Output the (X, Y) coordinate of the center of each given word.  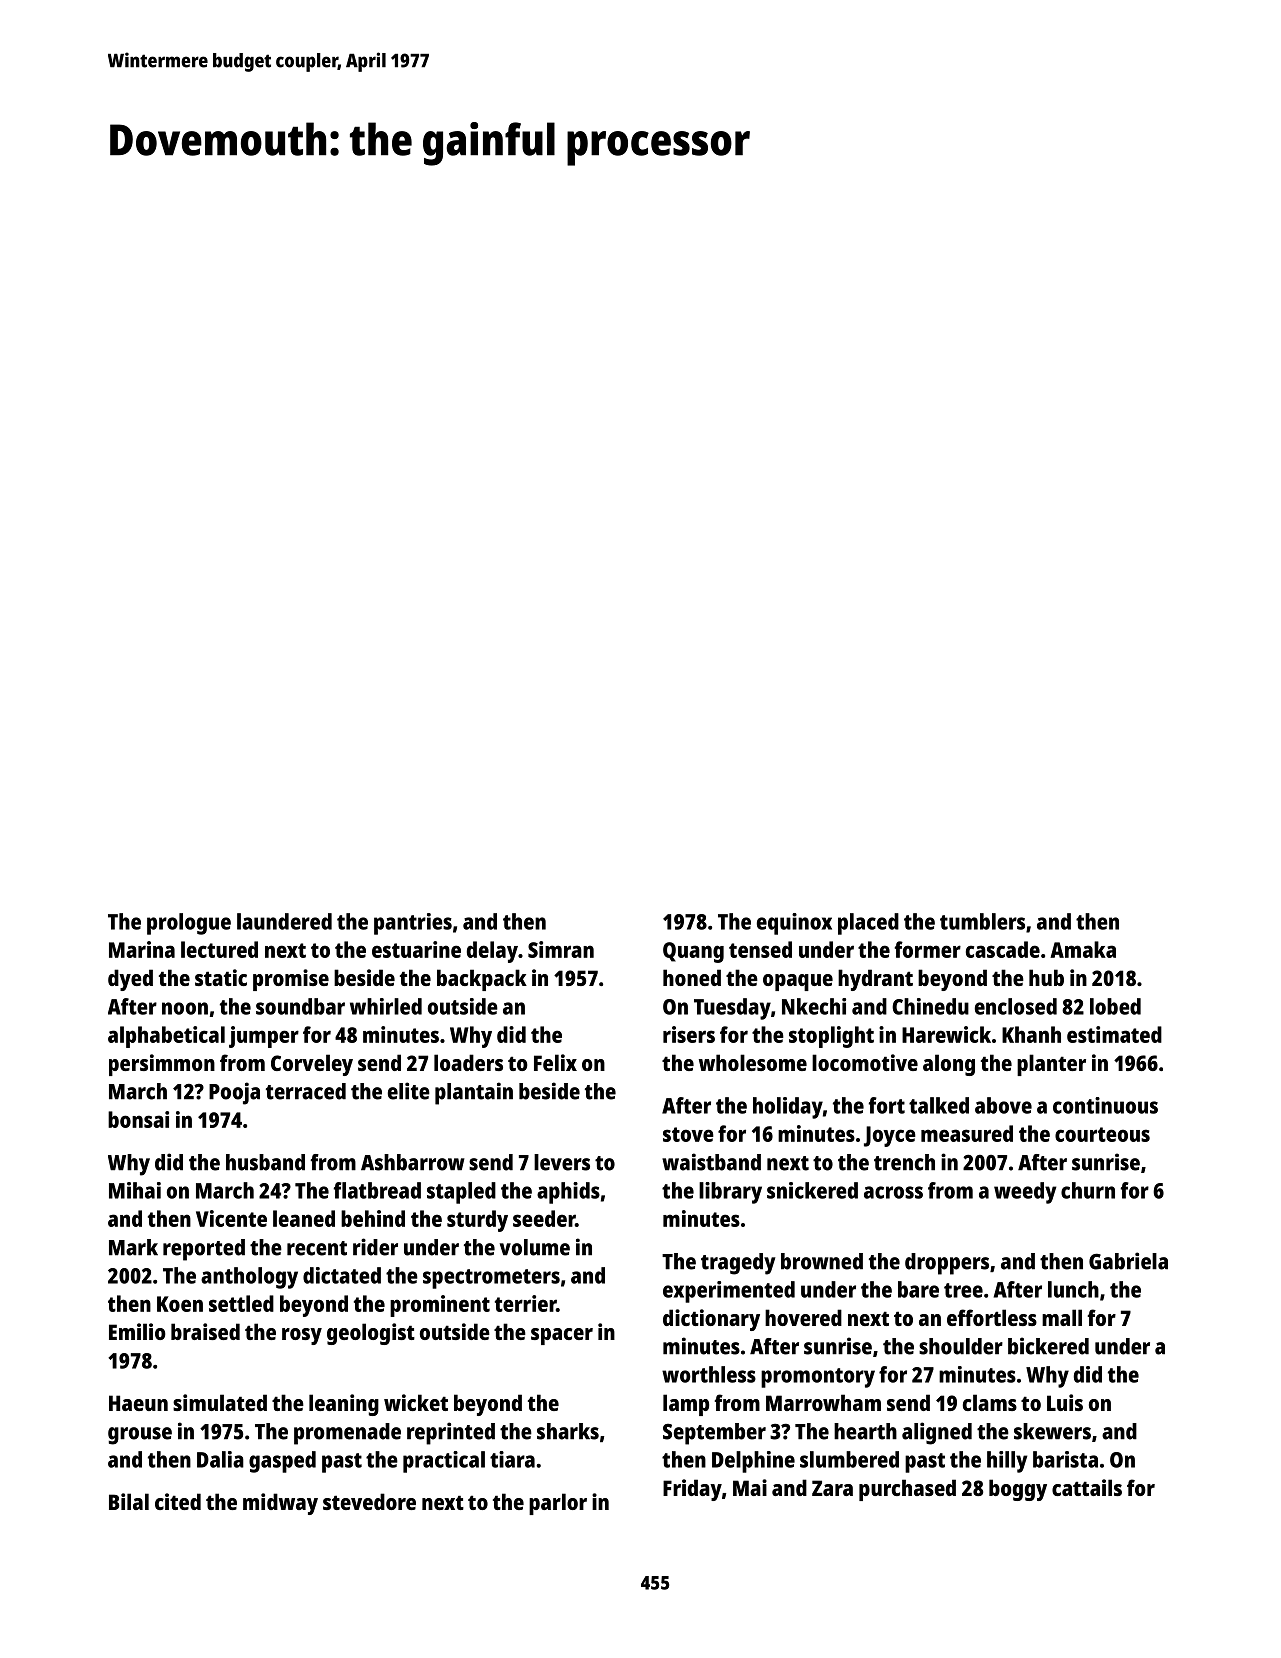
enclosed (1016, 1006)
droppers (947, 1264)
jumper (264, 1037)
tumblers (982, 921)
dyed (130, 980)
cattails (1087, 1487)
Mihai (135, 1190)
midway (280, 1504)
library (730, 1193)
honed (692, 977)
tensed (760, 949)
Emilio (137, 1331)
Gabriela (1128, 1261)
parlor (558, 1504)
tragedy (738, 1264)
